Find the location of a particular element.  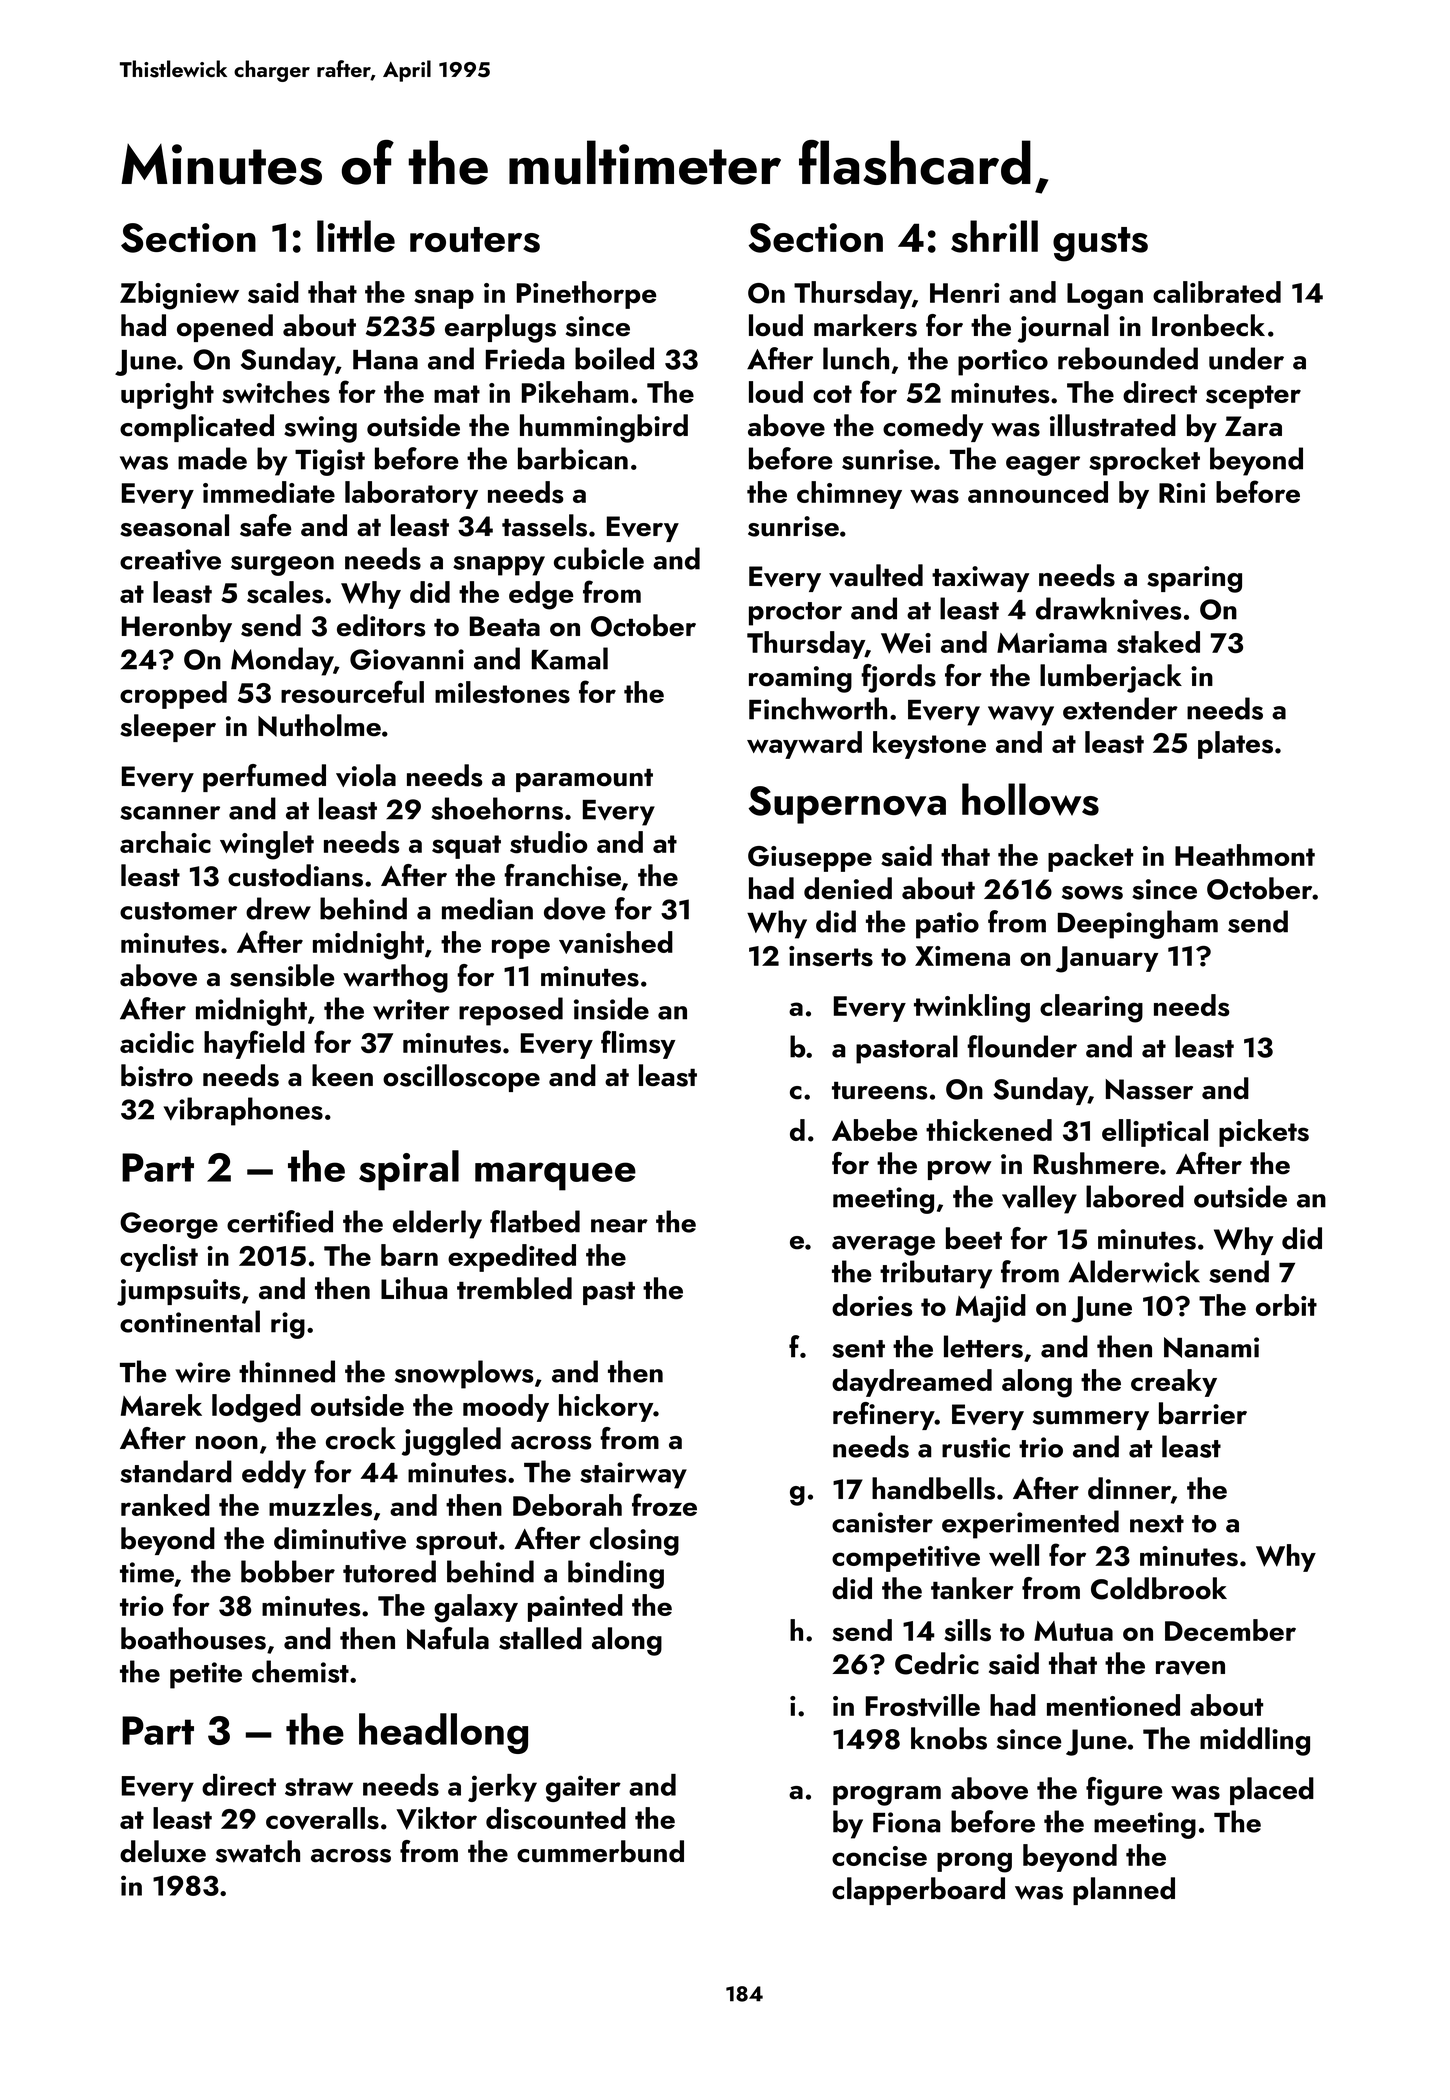

chimney is located at coordinates (849, 495).
